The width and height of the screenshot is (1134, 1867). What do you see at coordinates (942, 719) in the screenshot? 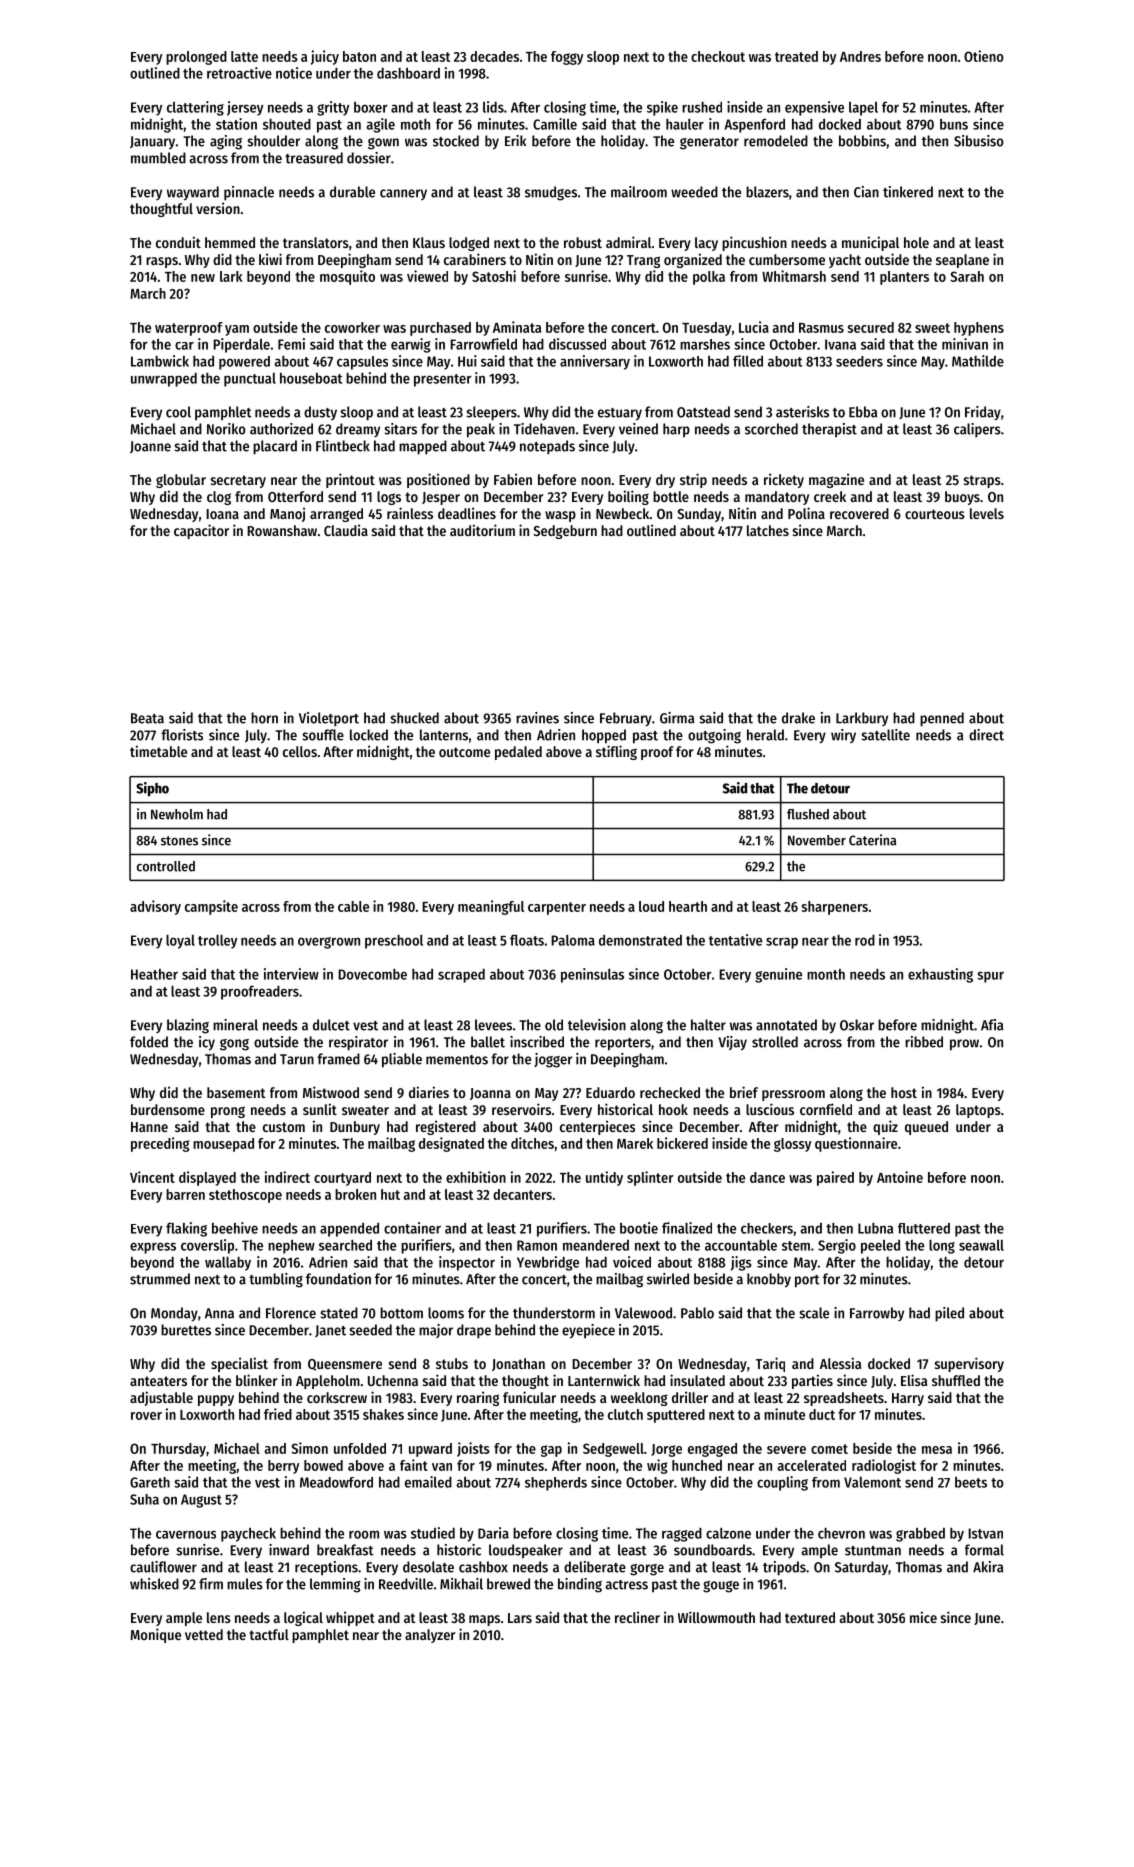
I see `penned` at bounding box center [942, 719].
